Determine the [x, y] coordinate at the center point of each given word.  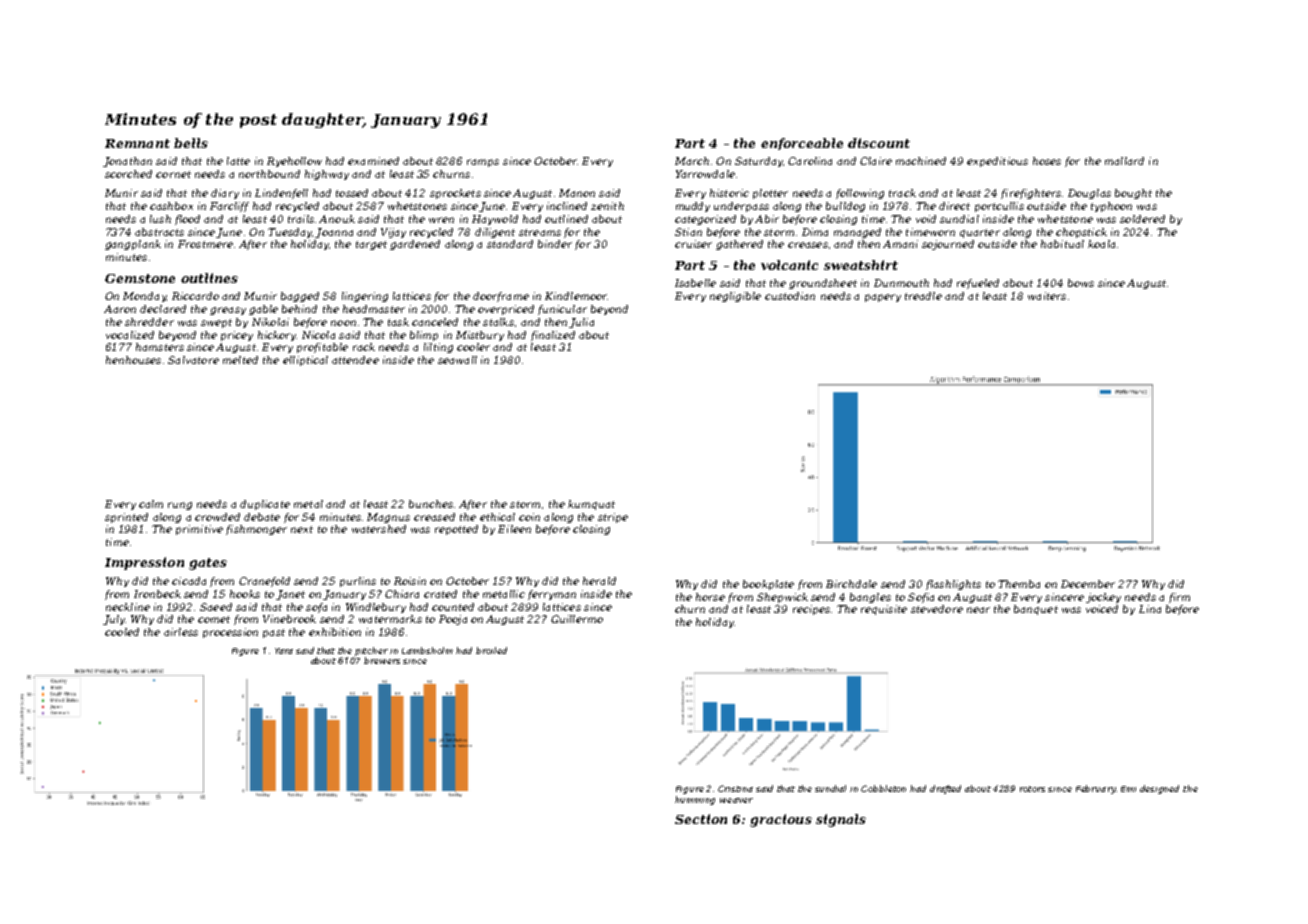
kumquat [591, 505]
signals [841, 820]
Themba [1019, 584]
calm [151, 504]
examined [373, 161]
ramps [483, 163]
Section [701, 819]
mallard [1124, 161]
